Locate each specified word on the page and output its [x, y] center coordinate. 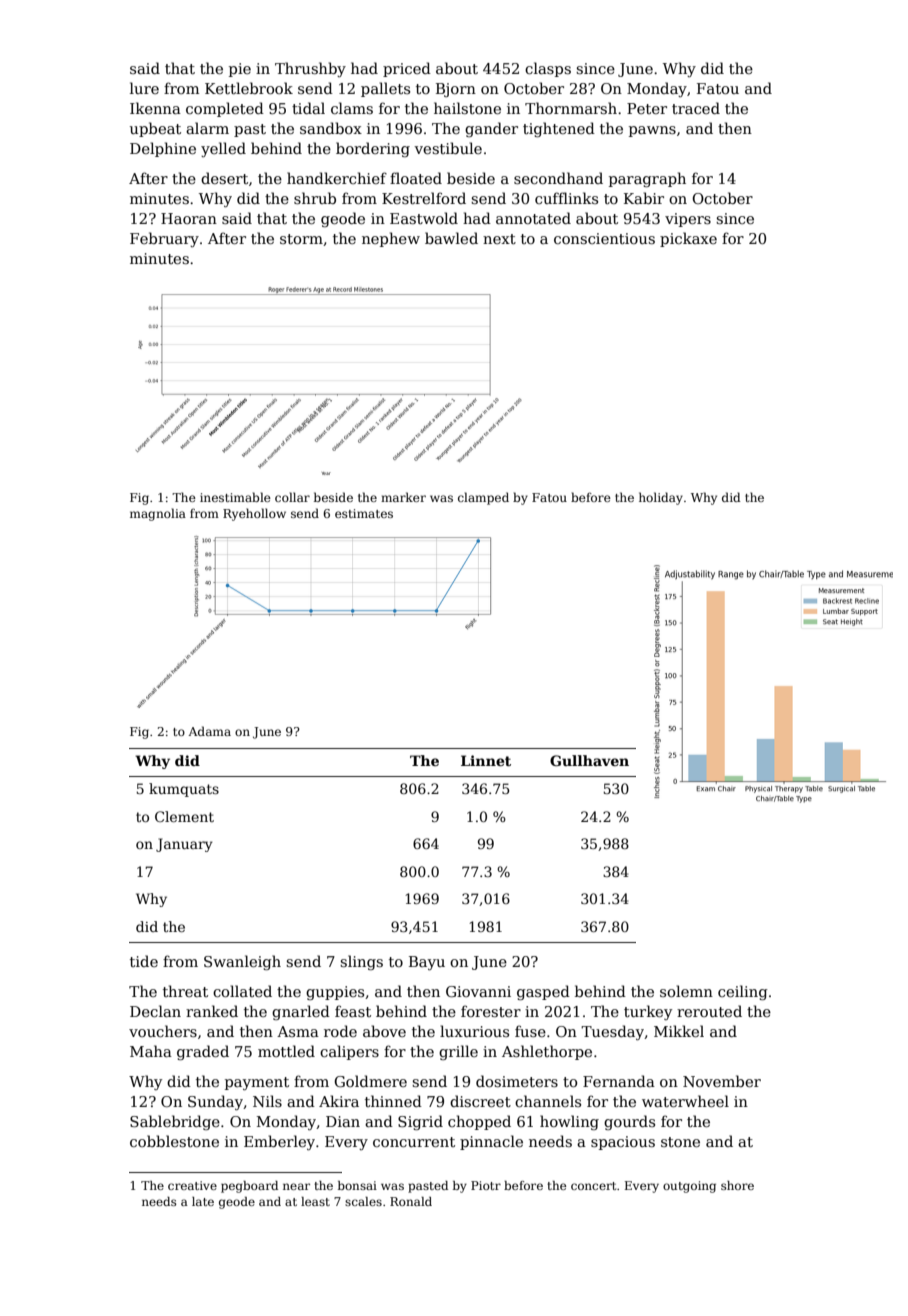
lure [144, 88]
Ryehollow [254, 514]
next [499, 239]
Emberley [279, 1142]
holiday [661, 498]
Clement [184, 816]
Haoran [189, 218]
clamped [483, 498]
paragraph [647, 179]
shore [737, 1185]
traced [696, 108]
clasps [548, 69]
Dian [343, 1121]
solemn [686, 991]
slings [361, 962]
